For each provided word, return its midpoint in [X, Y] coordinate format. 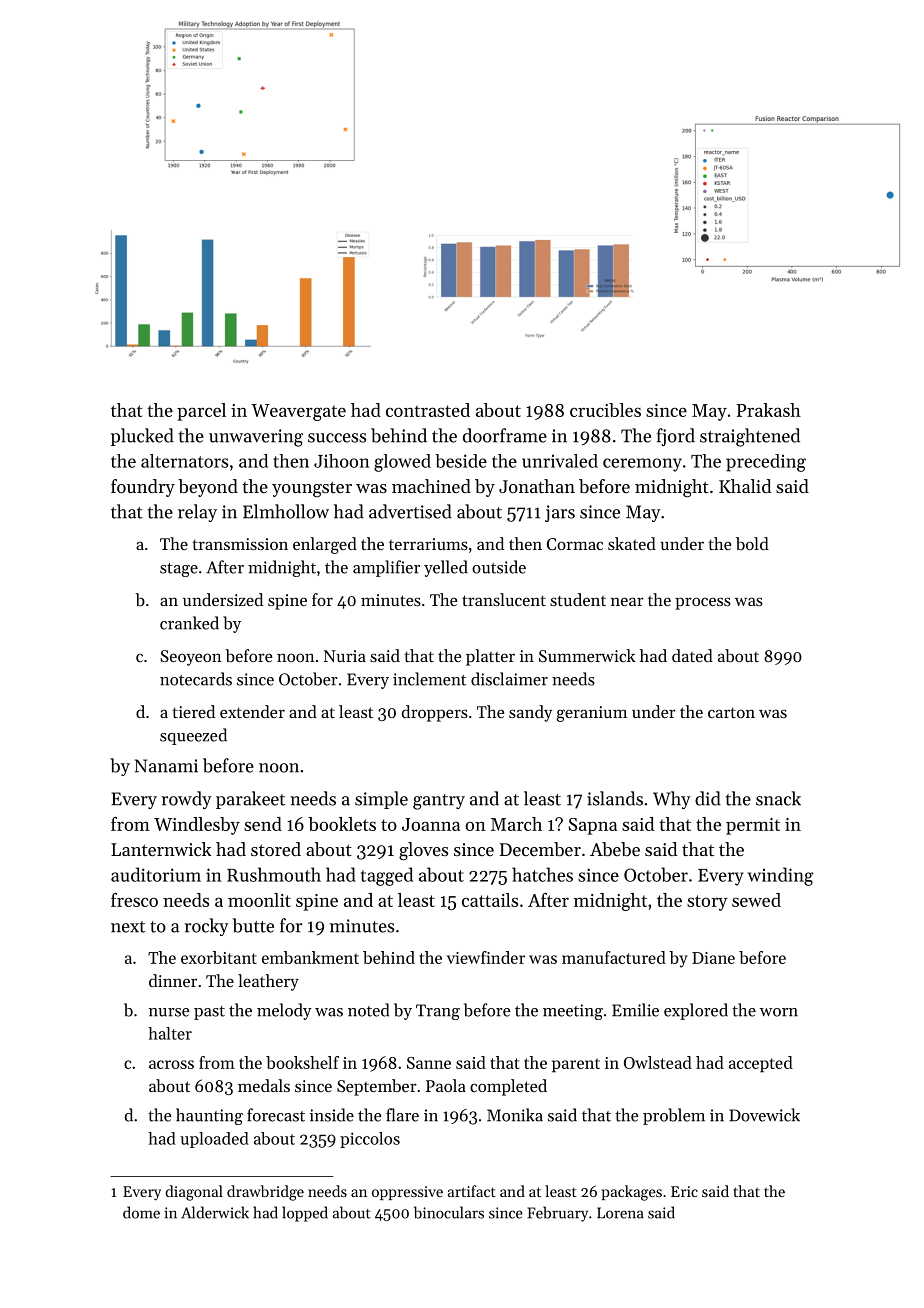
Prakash [769, 410]
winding [781, 876]
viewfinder [486, 957]
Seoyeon [191, 658]
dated [692, 655]
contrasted [428, 410]
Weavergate [298, 412]
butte [253, 925]
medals [264, 1085]
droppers [435, 713]
